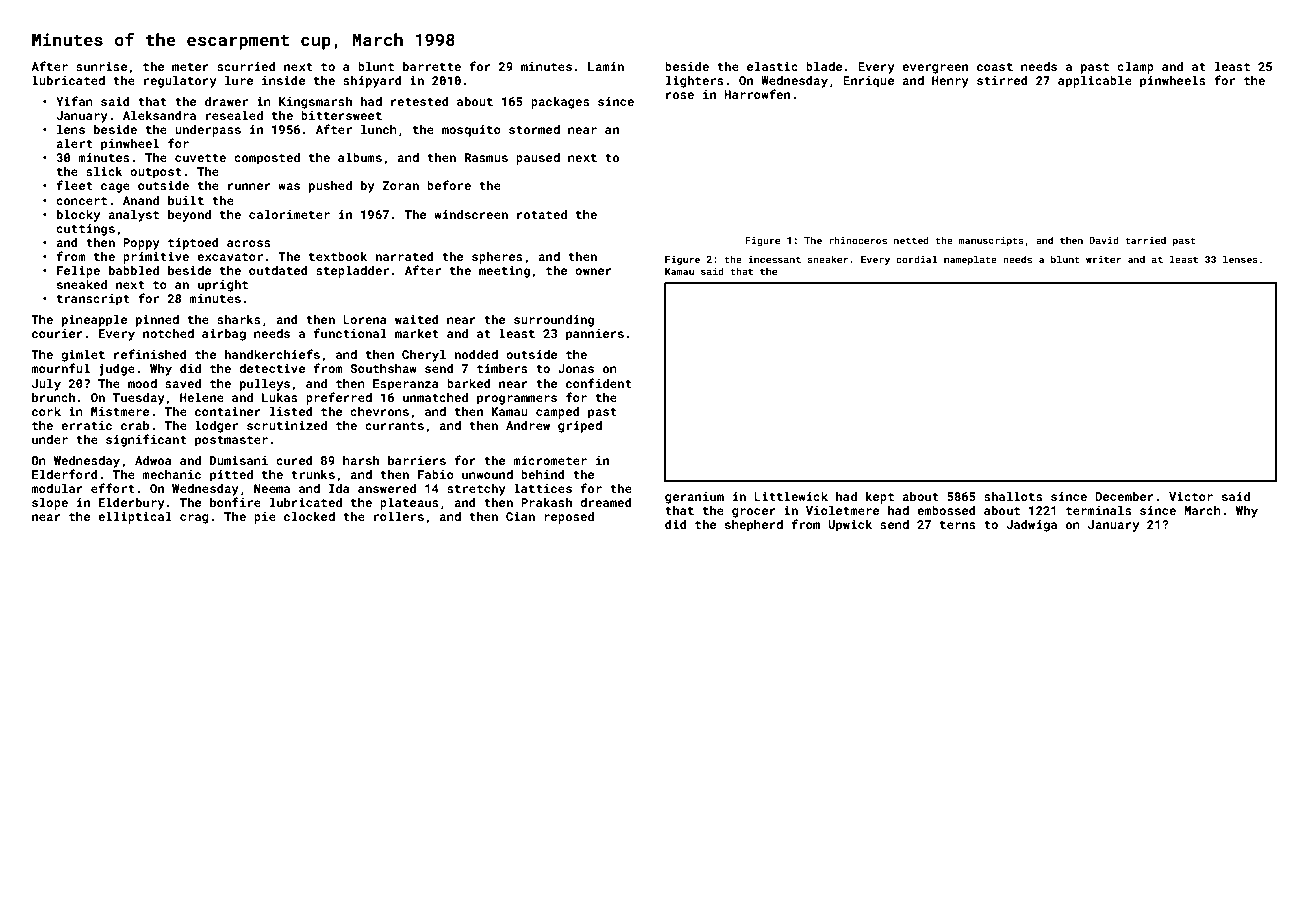 The width and height of the screenshot is (1308, 924). Describe the element at coordinates (101, 66) in the screenshot. I see `sunrise` at that location.
